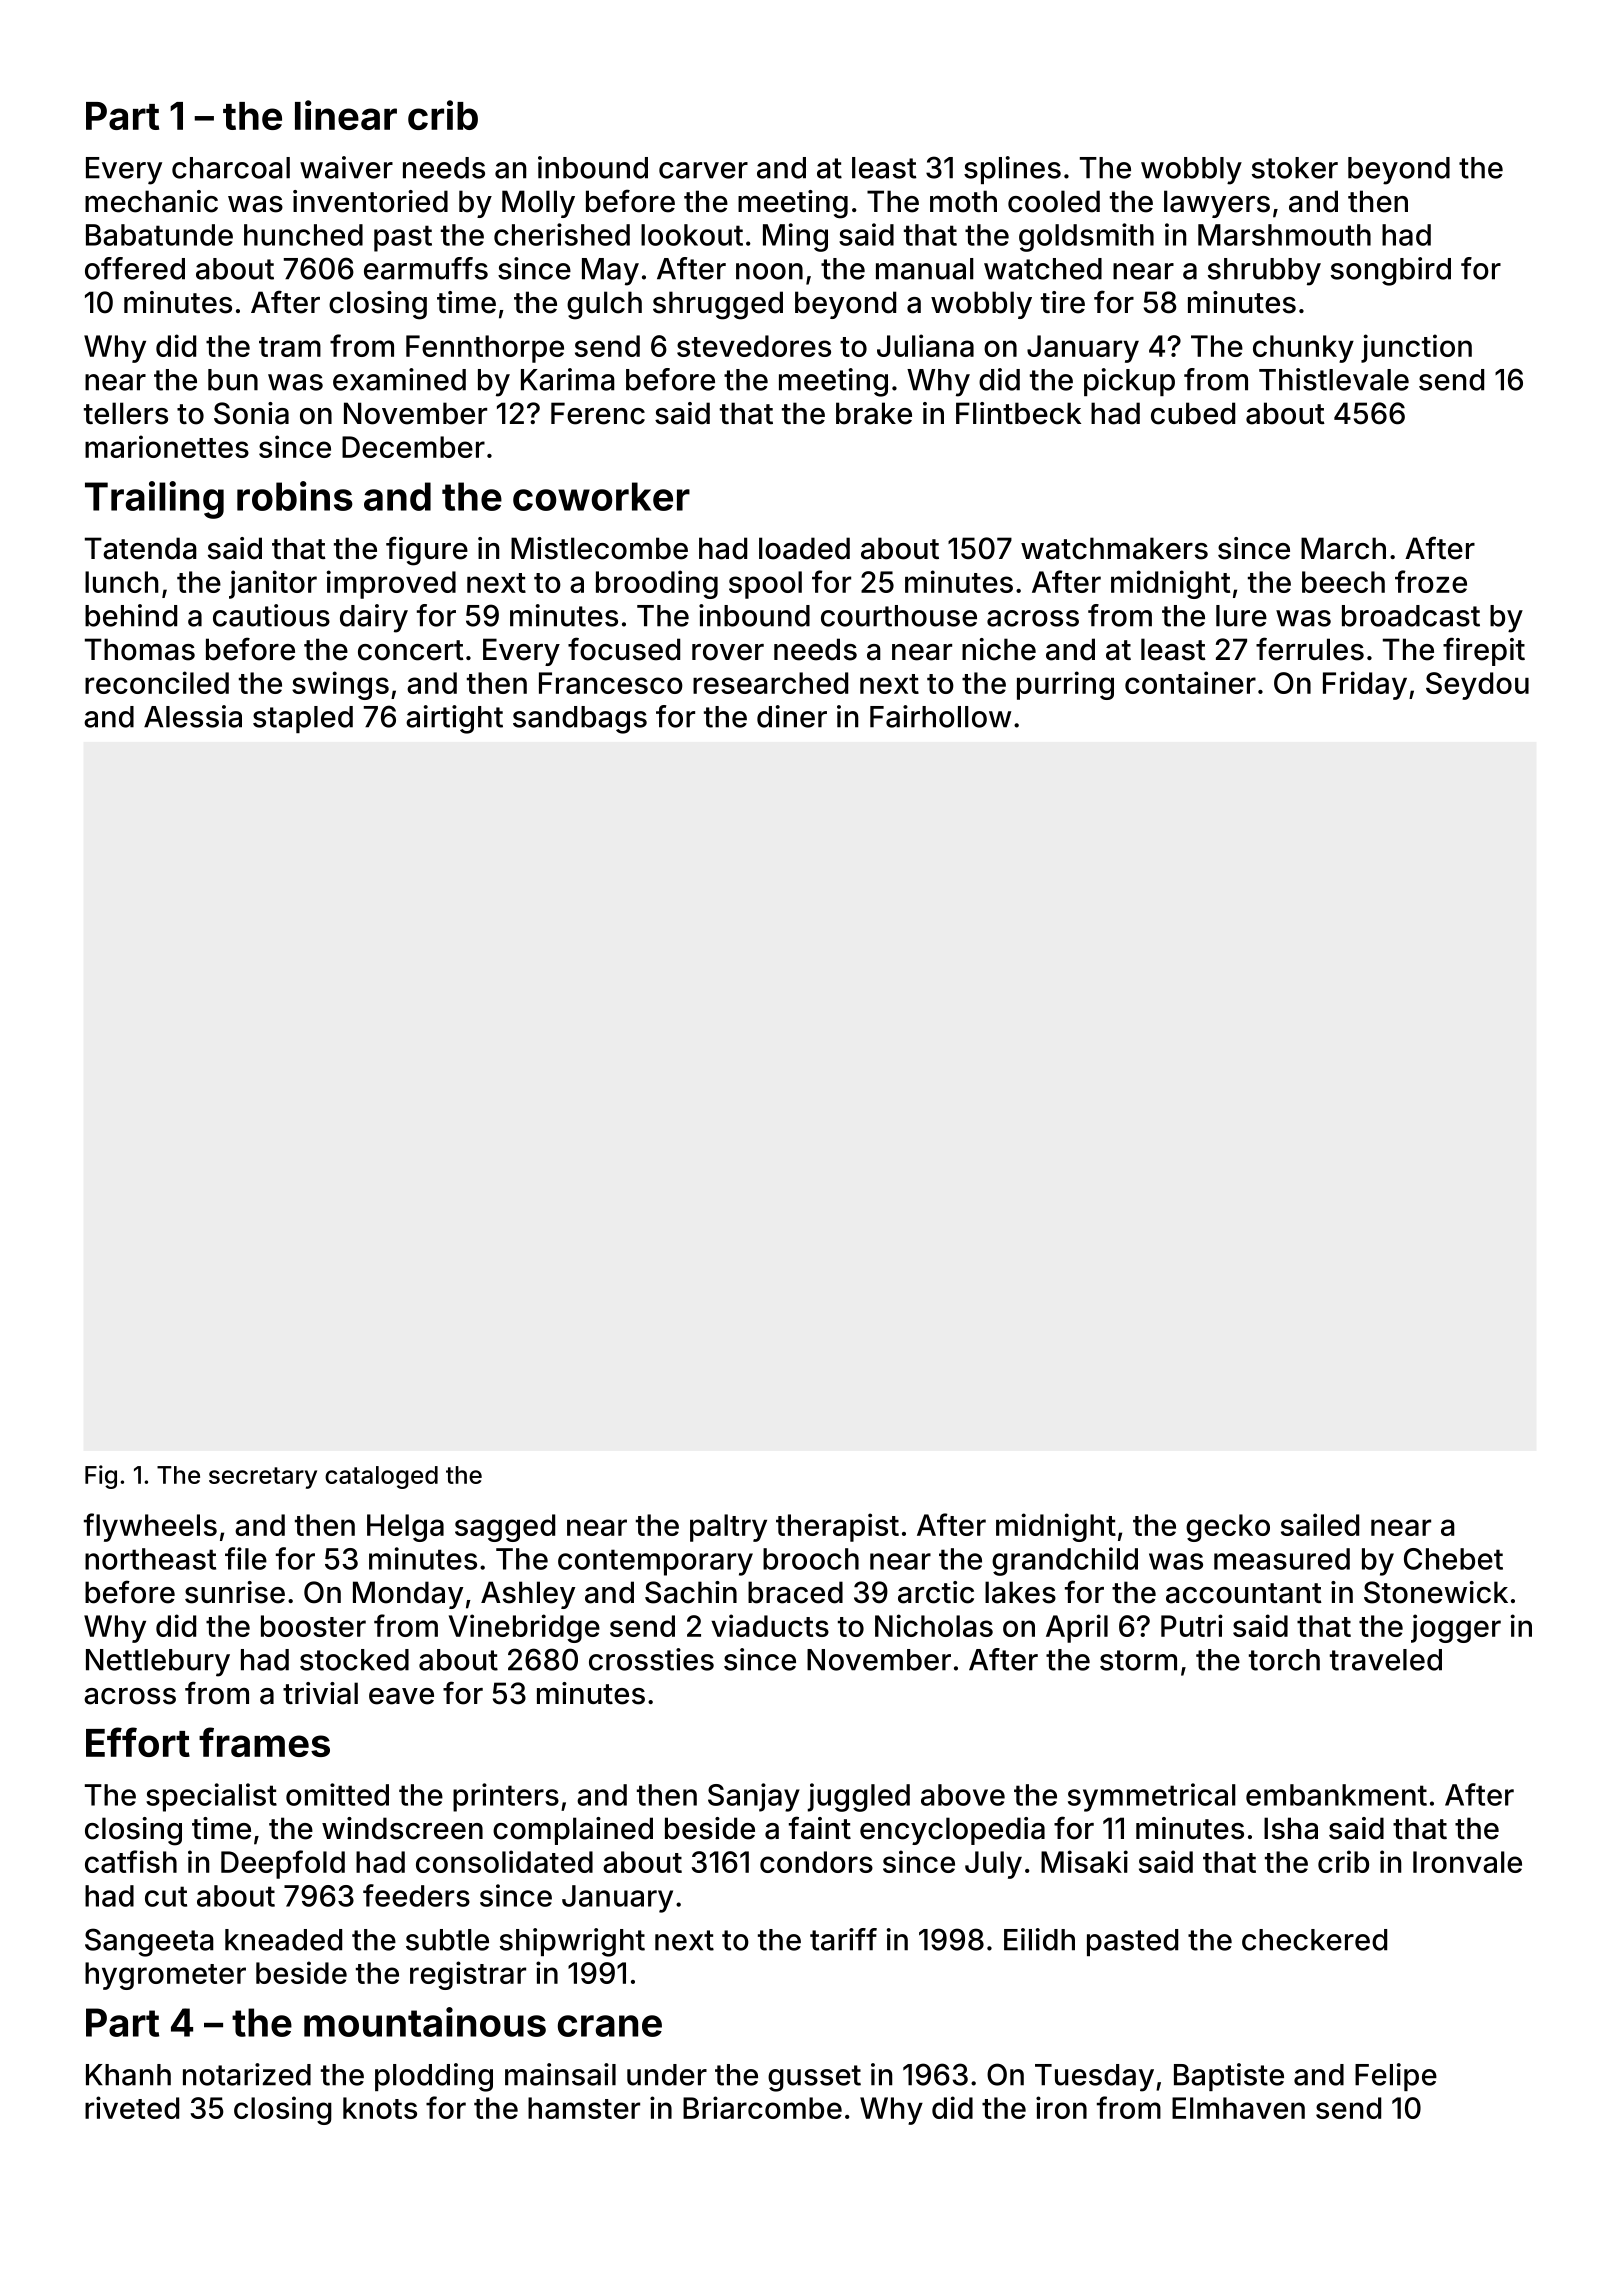  Describe the element at coordinates (166, 1896) in the screenshot. I see `cut` at that location.
